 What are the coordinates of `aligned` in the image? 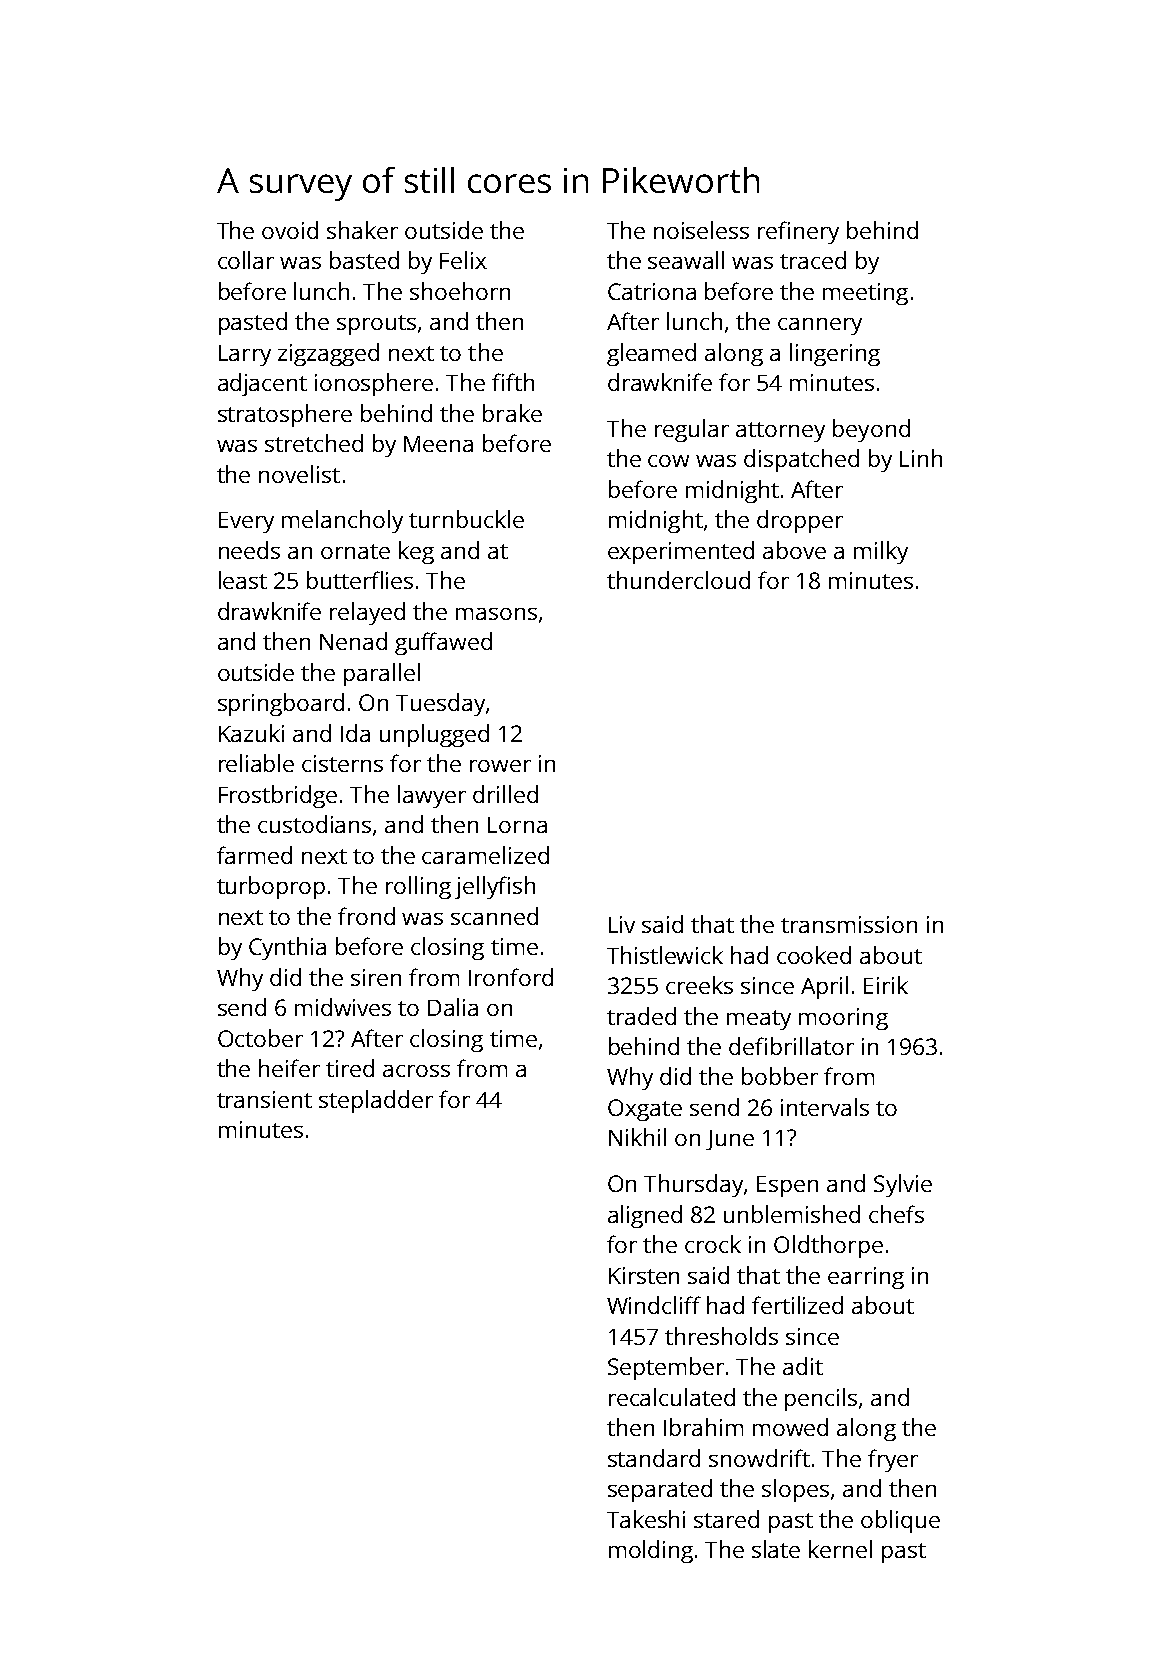 It's located at (645, 1216).
